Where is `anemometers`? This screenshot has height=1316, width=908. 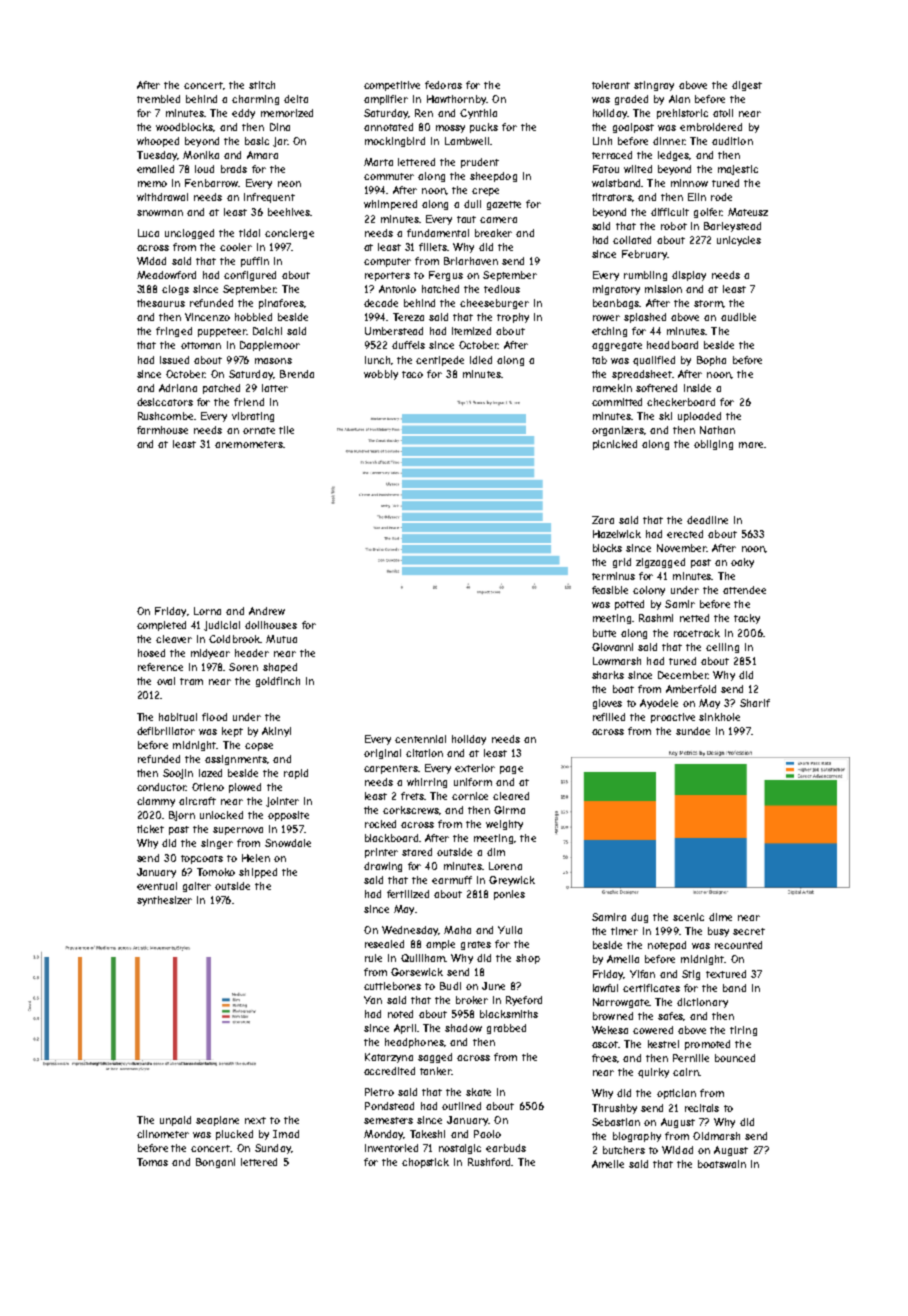
anemometers is located at coordinates (249, 444).
